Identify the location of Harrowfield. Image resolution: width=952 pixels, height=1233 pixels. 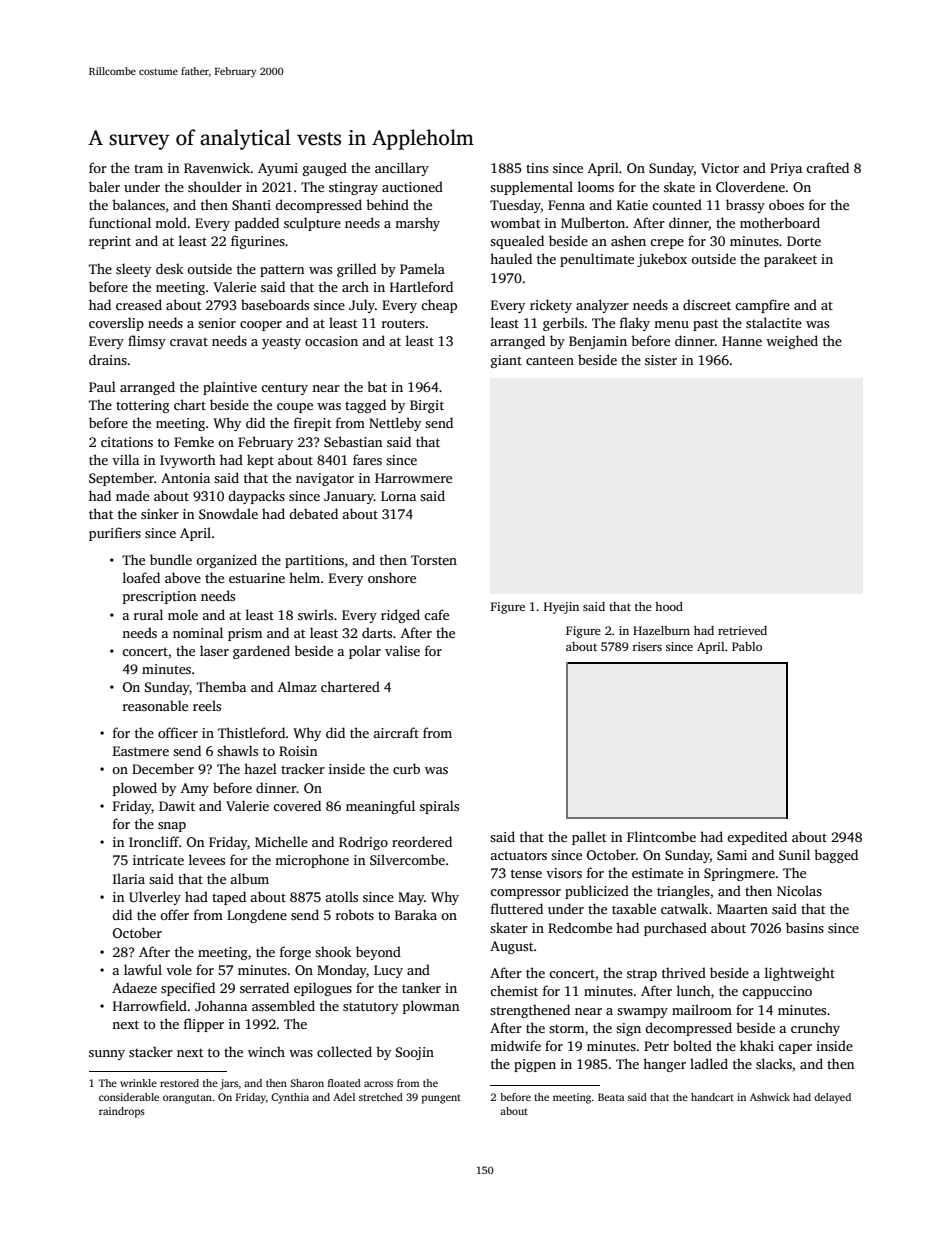
(150, 1005).
